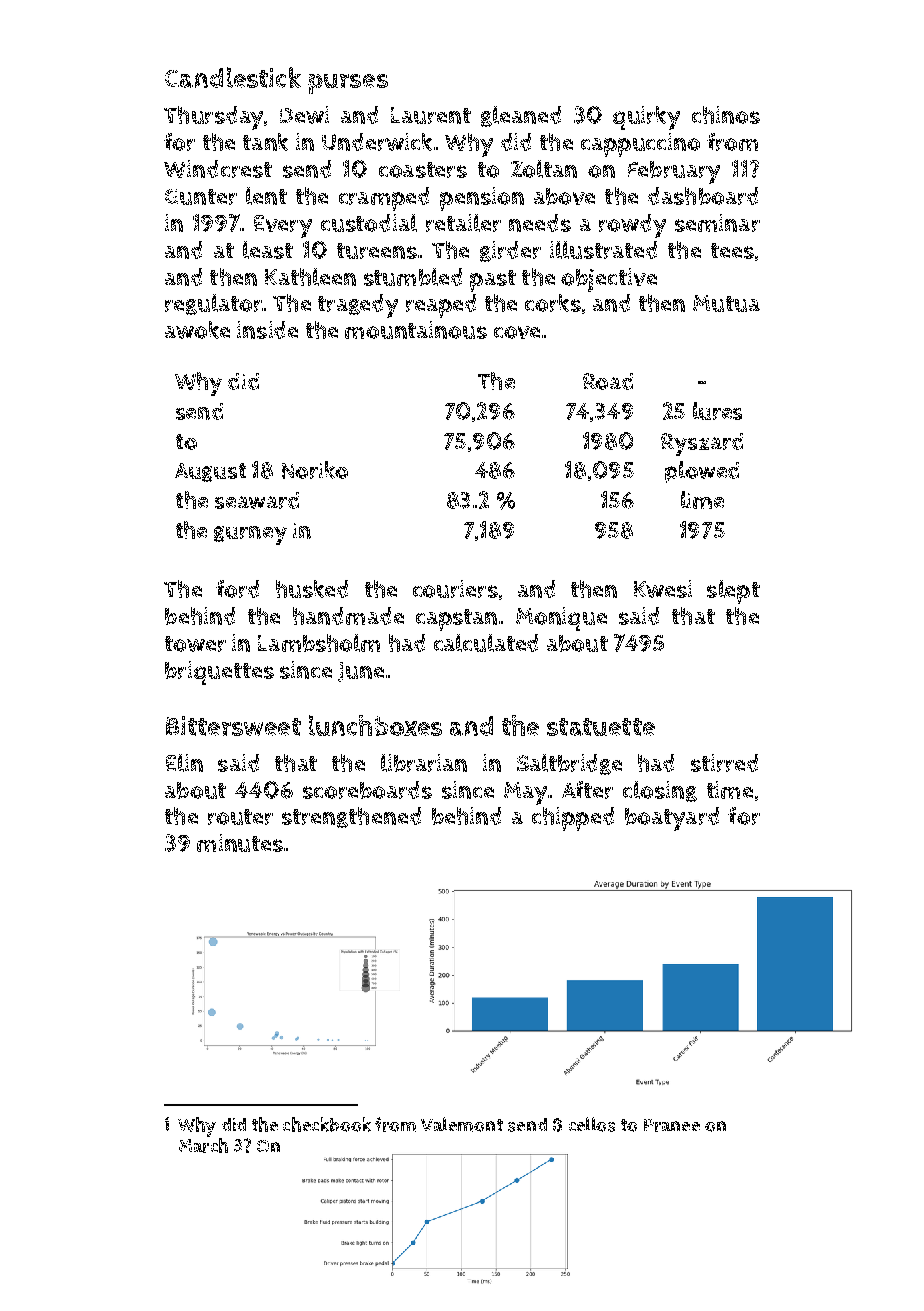  I want to click on purses, so click(348, 84).
